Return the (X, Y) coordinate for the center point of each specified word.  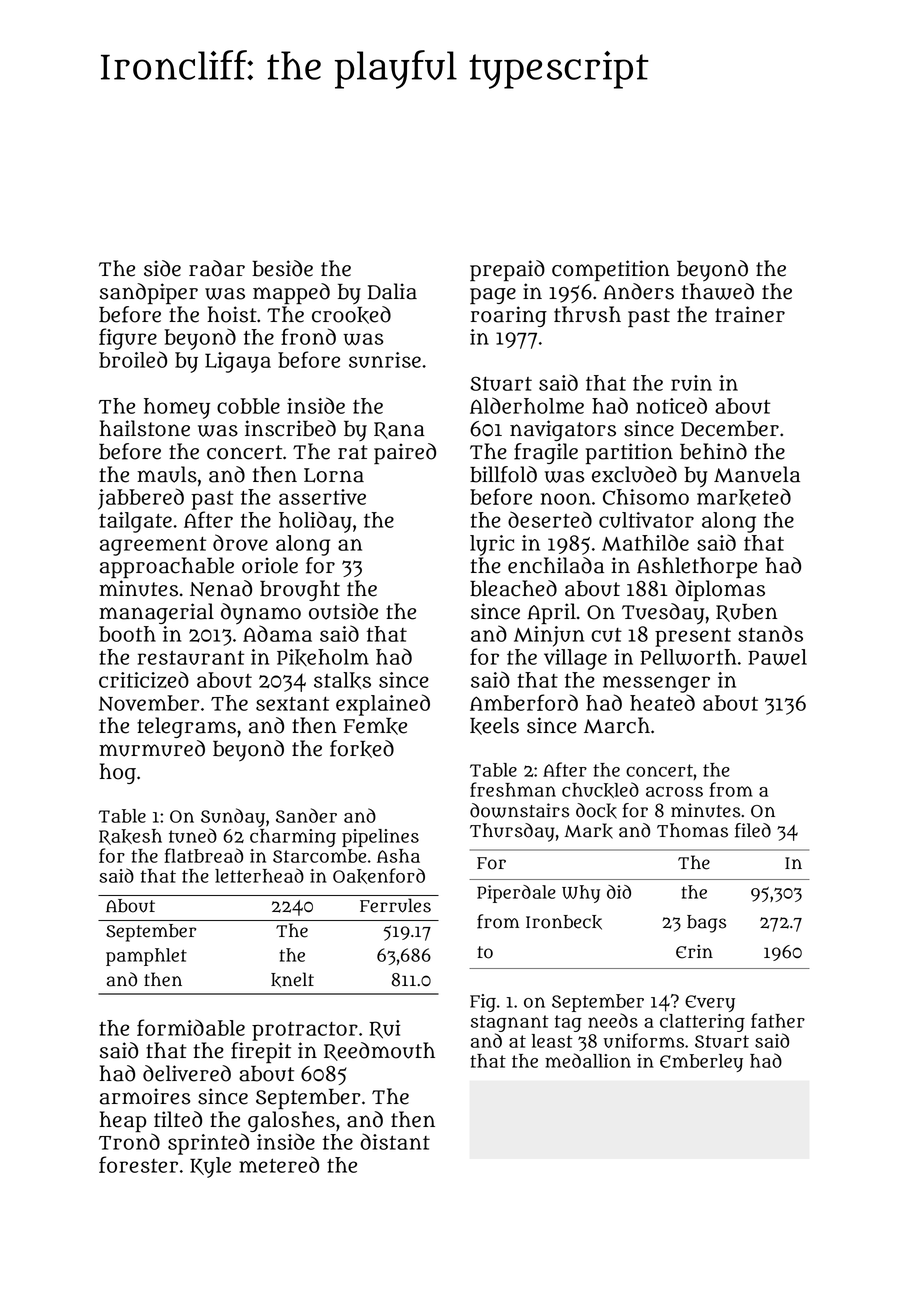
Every (710, 1003)
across (674, 792)
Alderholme (527, 405)
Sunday (233, 817)
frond (308, 336)
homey (177, 408)
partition (629, 453)
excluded (634, 474)
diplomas (720, 590)
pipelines (380, 838)
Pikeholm (323, 657)
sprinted (208, 1144)
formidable (191, 1027)
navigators (563, 430)
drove (240, 542)
